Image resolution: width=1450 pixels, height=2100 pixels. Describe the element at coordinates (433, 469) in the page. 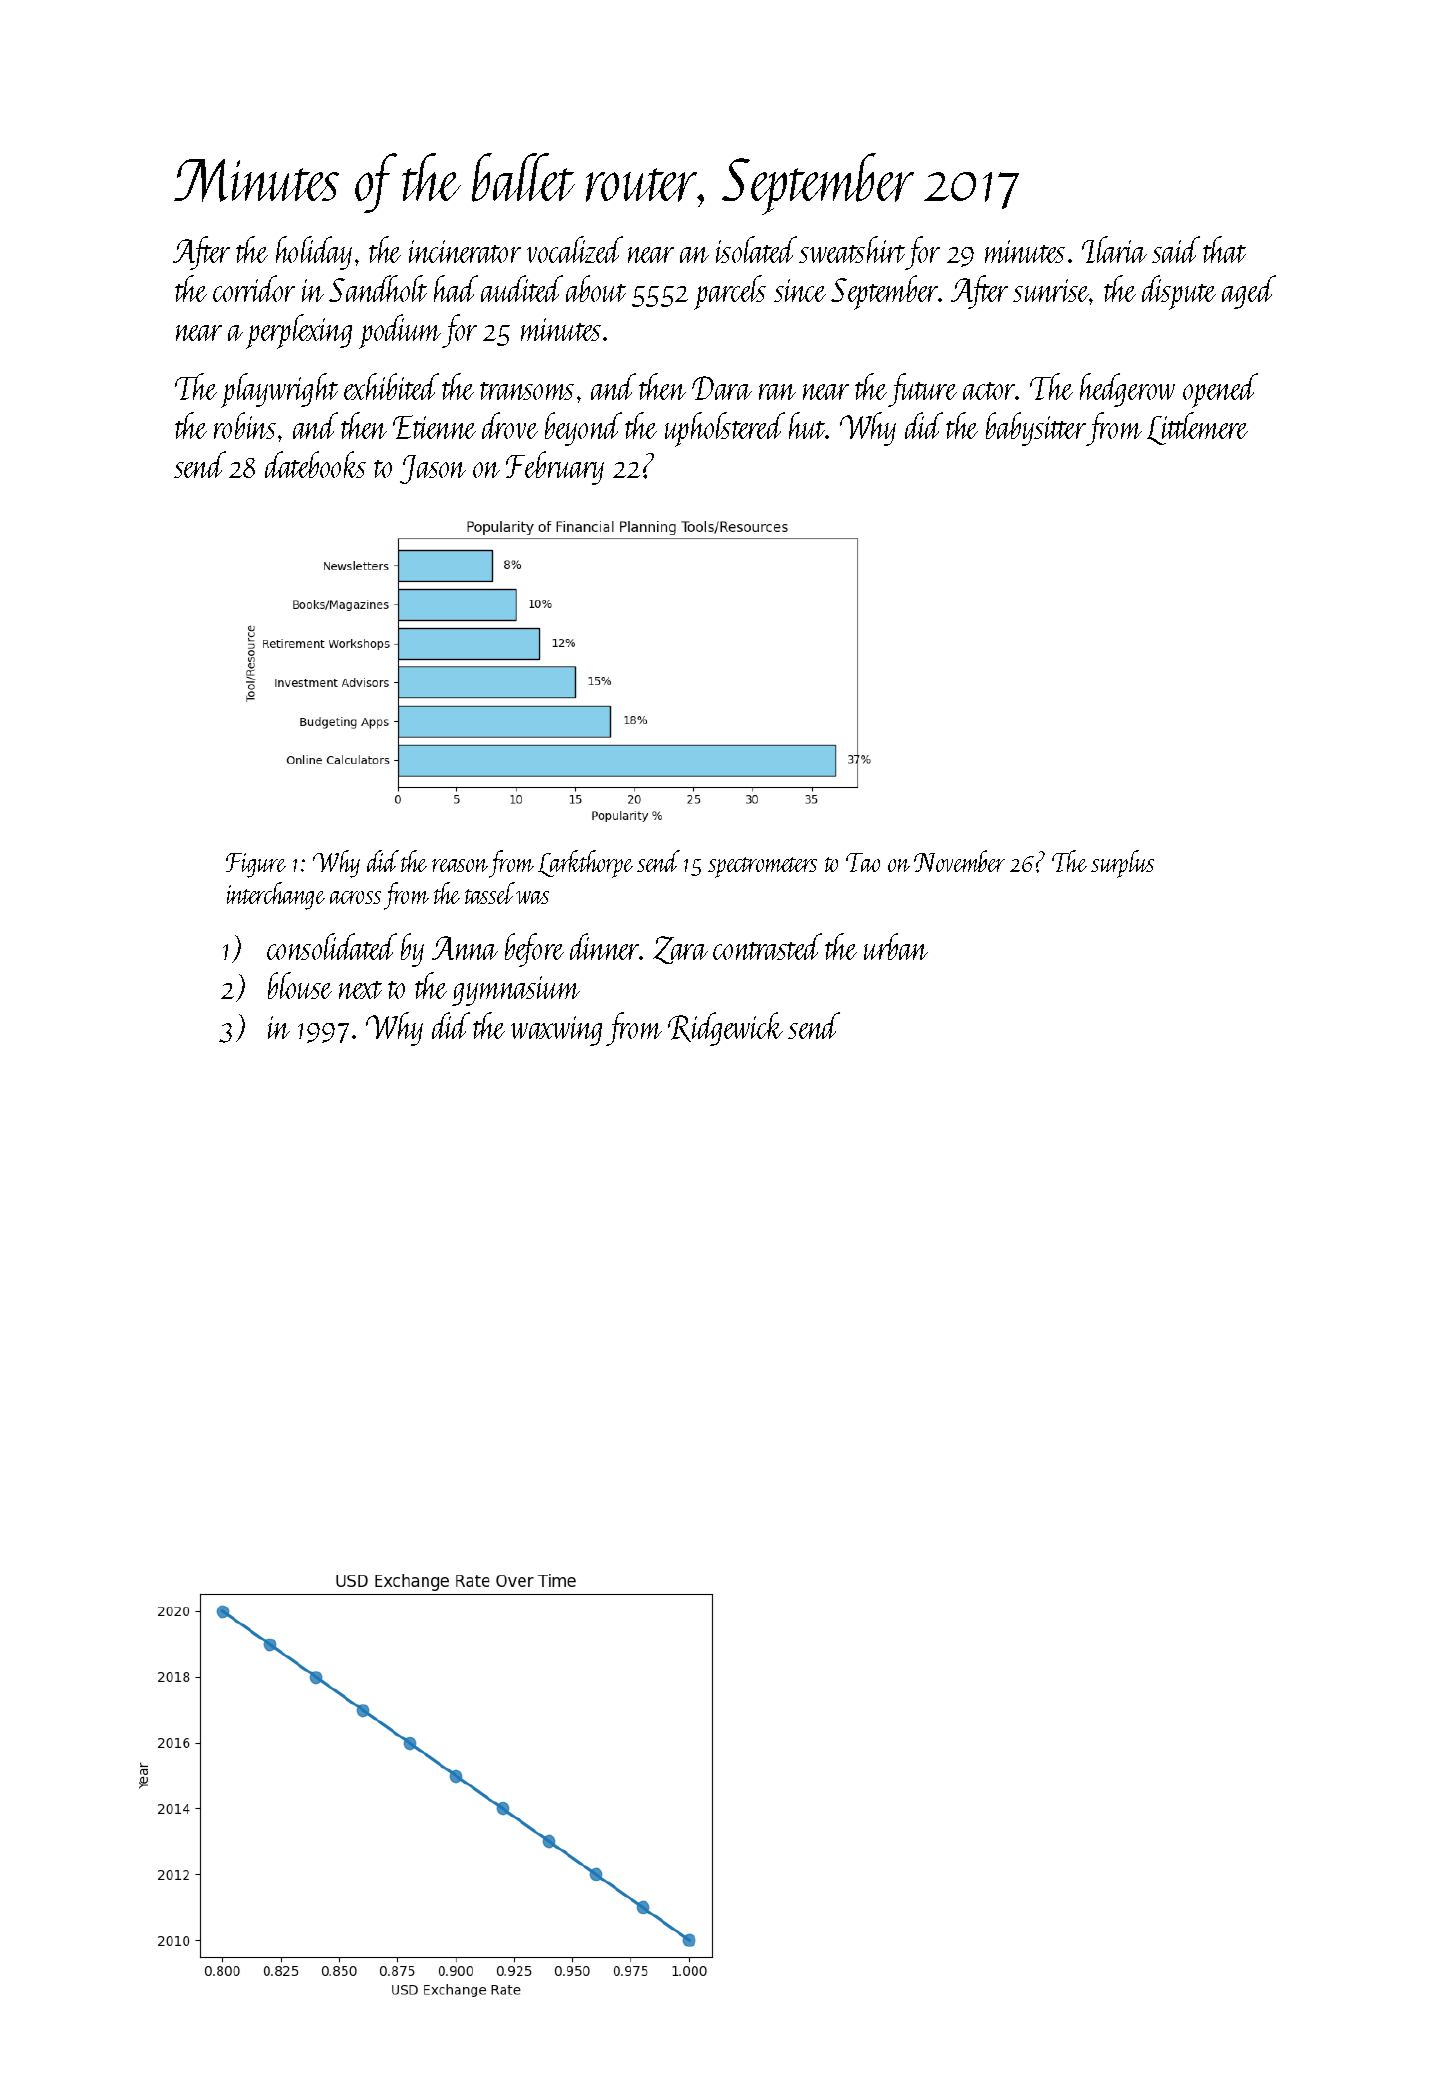

I see `Jason` at that location.
